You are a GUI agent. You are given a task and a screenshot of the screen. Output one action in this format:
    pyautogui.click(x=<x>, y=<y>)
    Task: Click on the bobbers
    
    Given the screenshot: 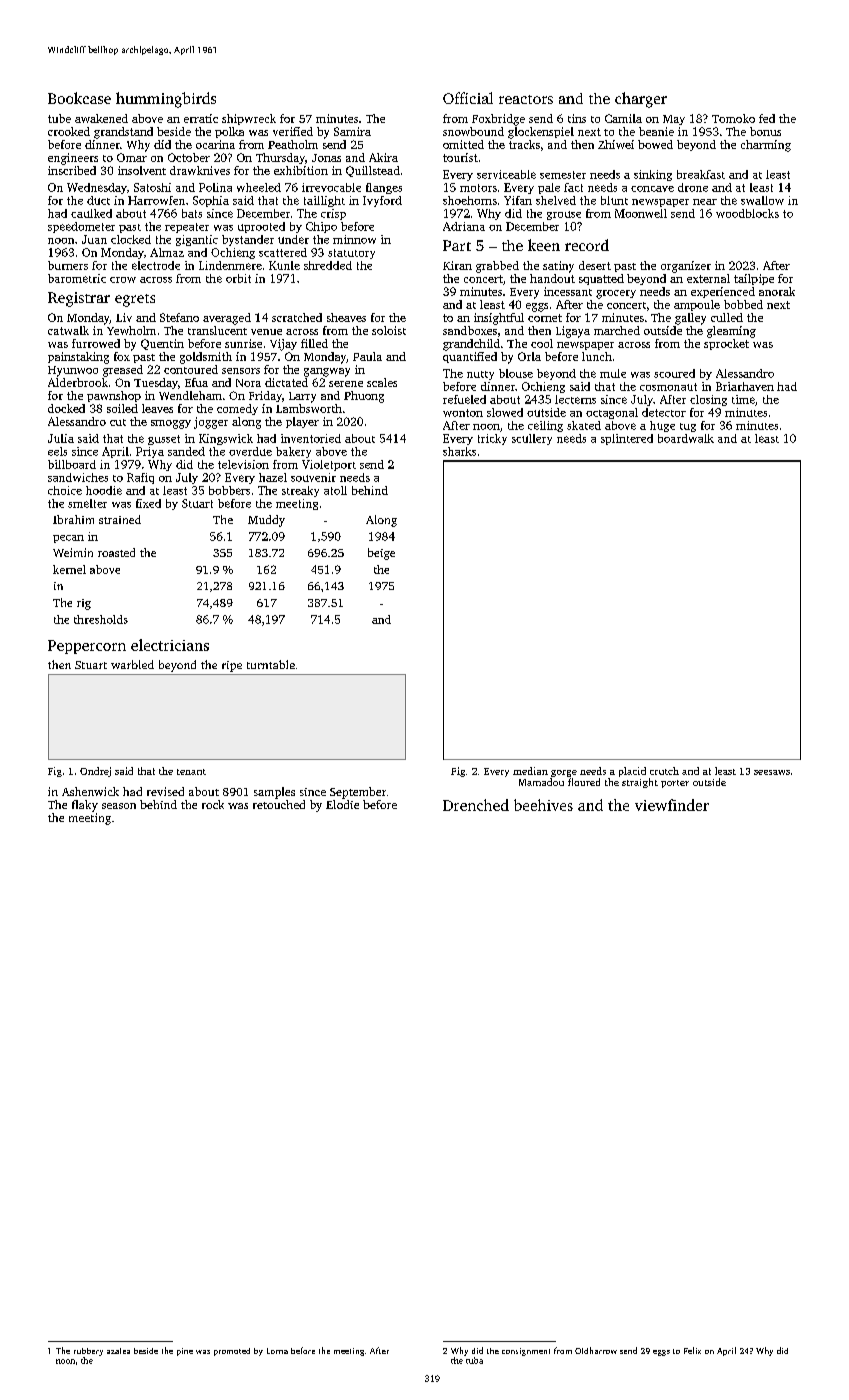 What is the action you would take?
    pyautogui.click(x=229, y=490)
